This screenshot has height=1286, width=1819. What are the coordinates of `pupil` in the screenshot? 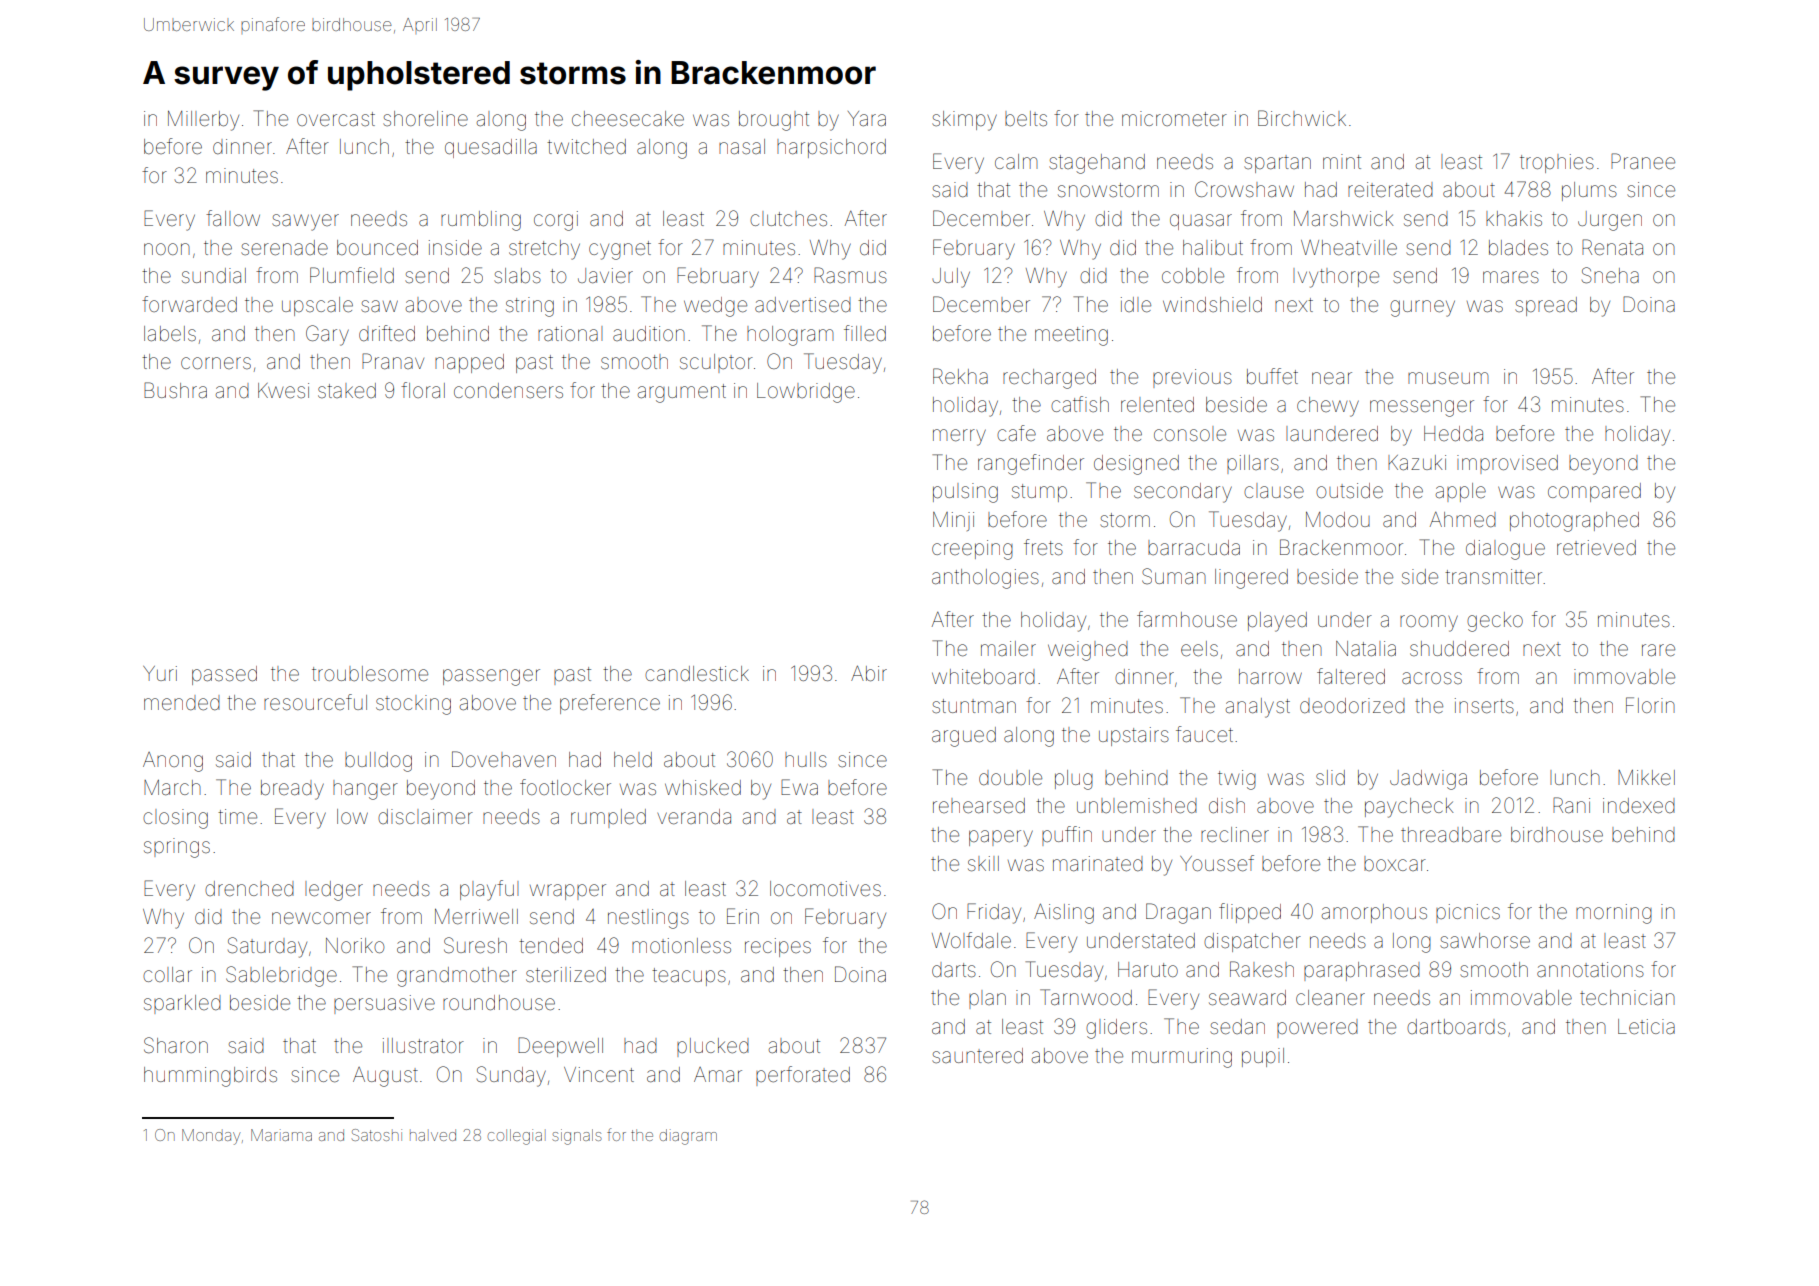 It's located at (1263, 1057).
